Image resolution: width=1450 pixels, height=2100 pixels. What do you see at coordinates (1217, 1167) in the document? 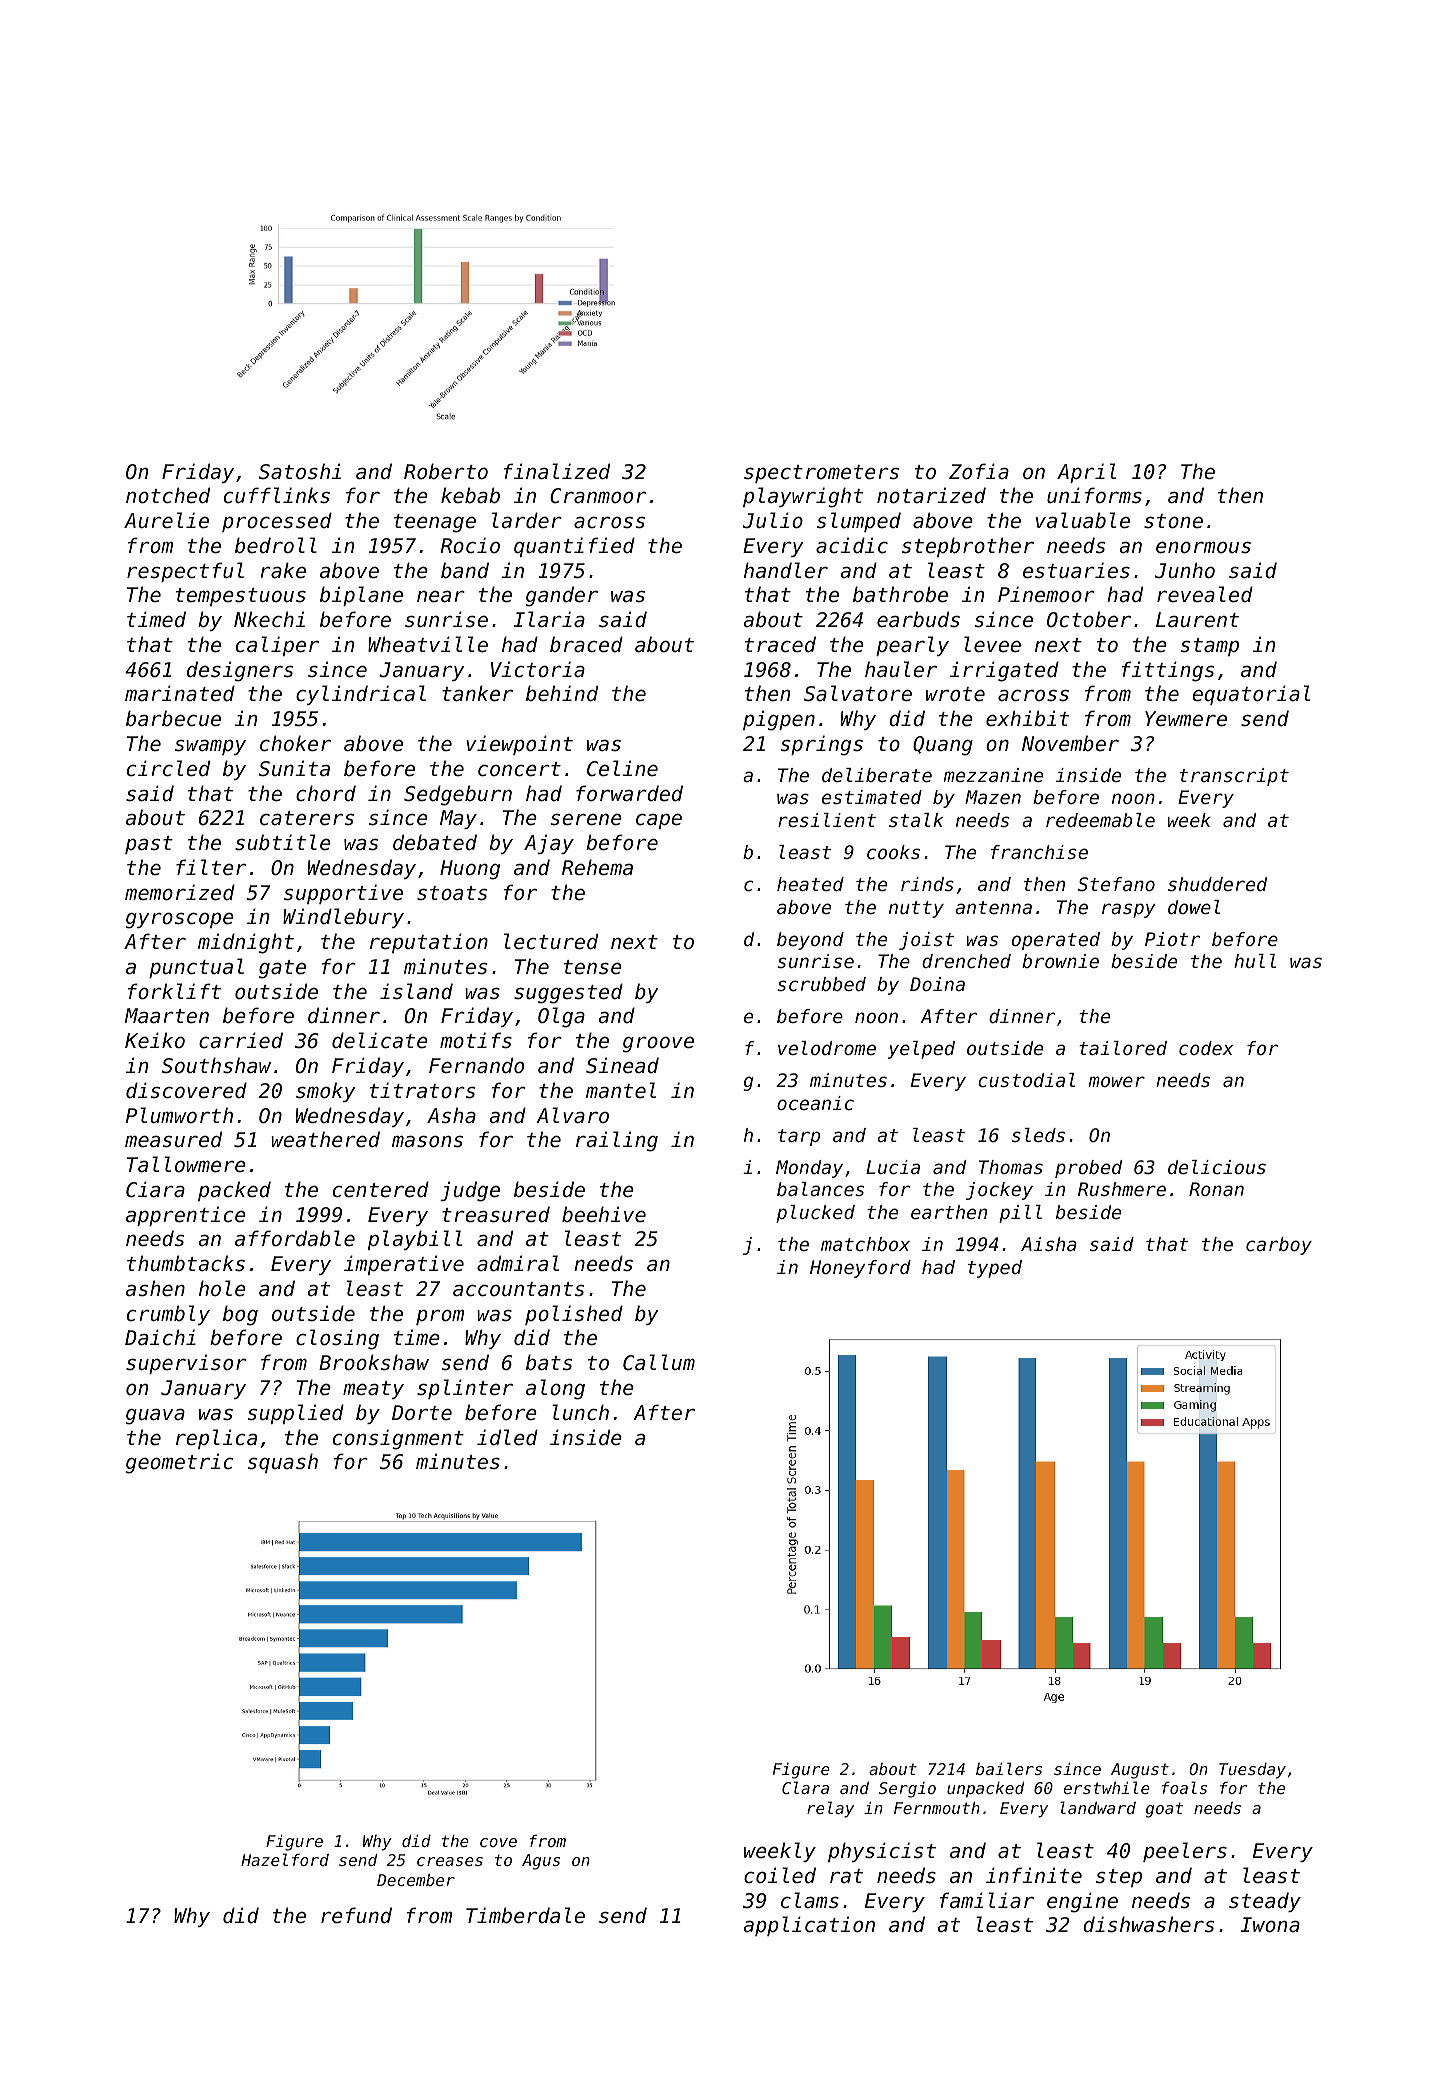
I see `delicious` at bounding box center [1217, 1167].
